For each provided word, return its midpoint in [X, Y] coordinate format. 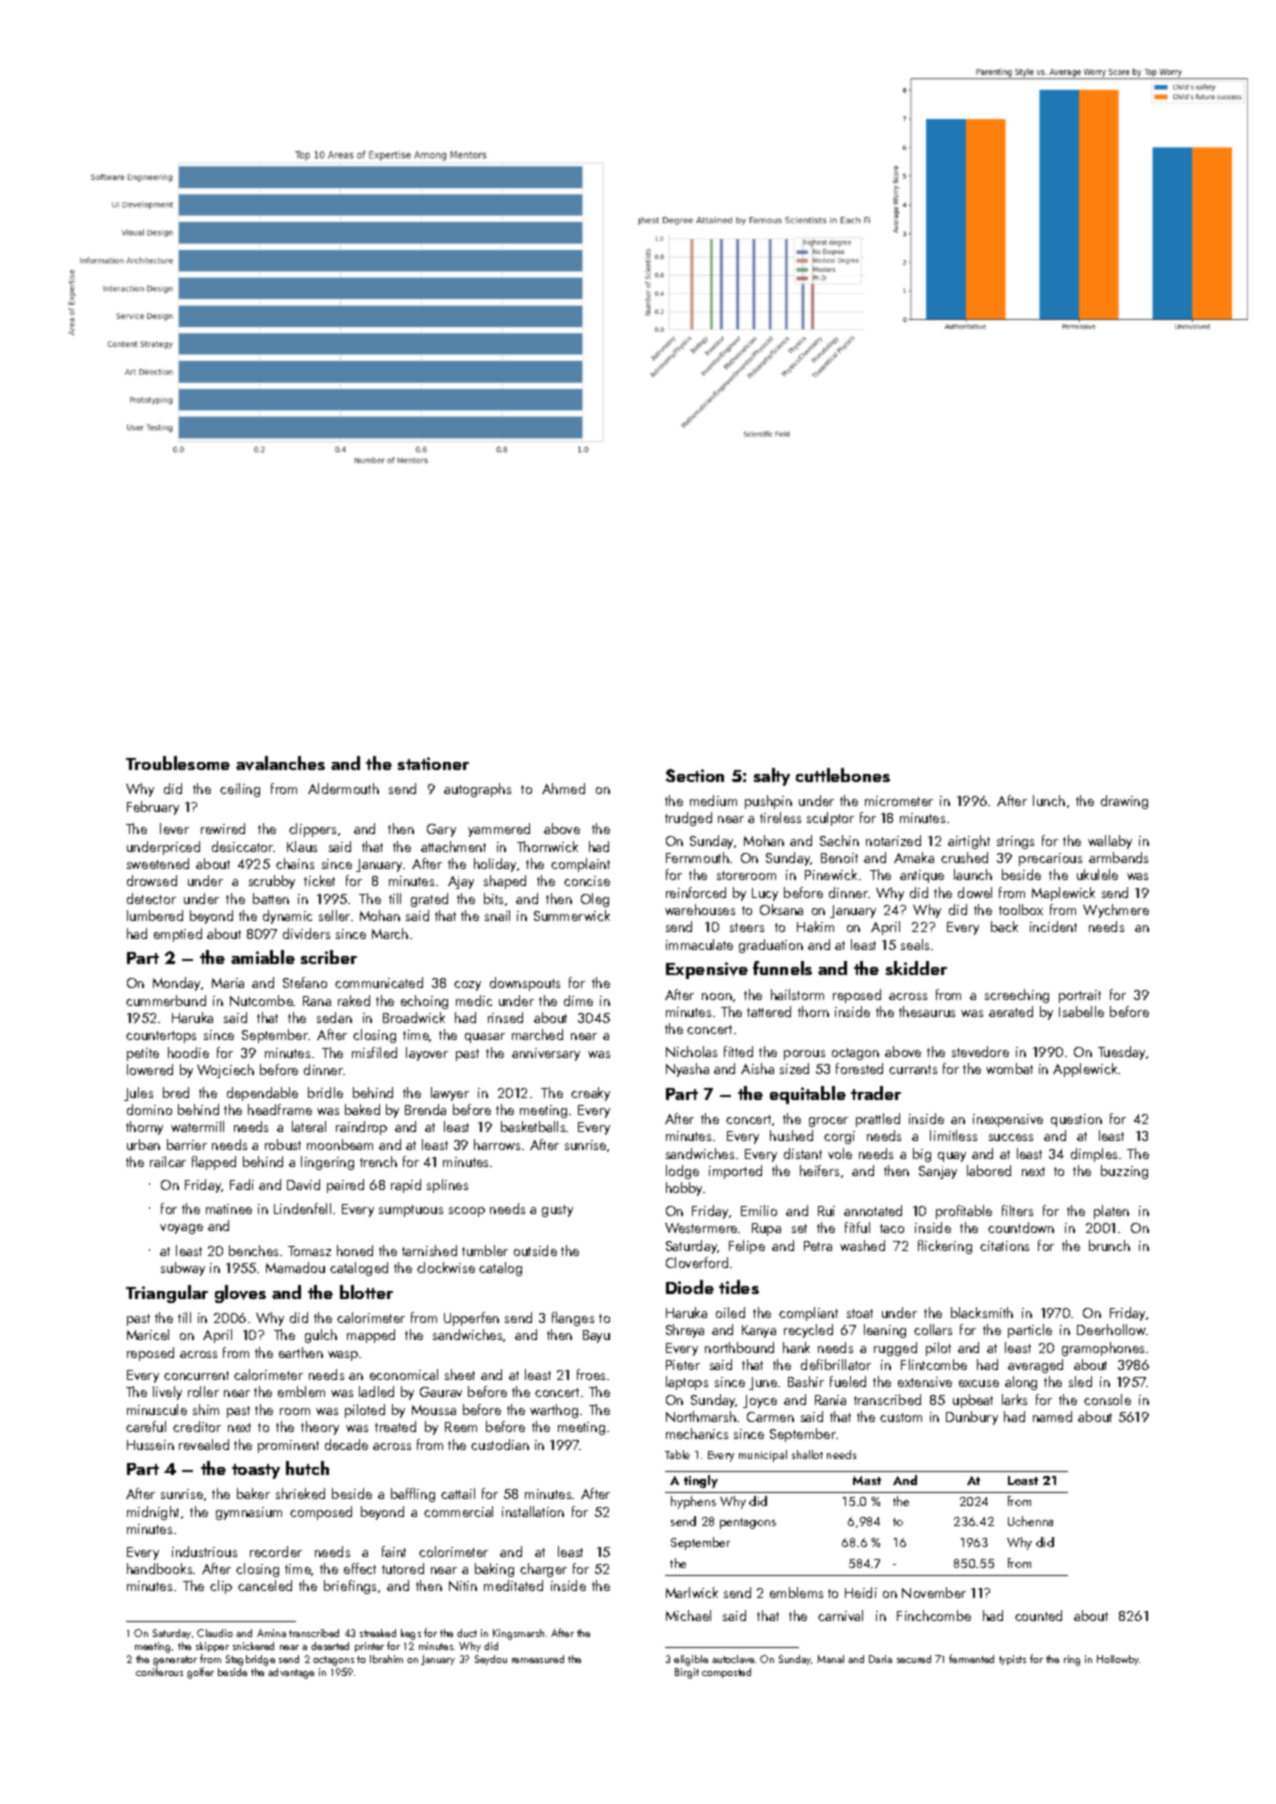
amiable [263, 957]
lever [174, 828]
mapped [371, 1336]
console [1107, 1399]
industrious [204, 1551]
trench [378, 1161]
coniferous [159, 1671]
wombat [1009, 1068]
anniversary [546, 1054]
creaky [590, 1094]
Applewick [1085, 1070]
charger [543, 1570]
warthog [554, 1411]
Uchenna [1030, 1521]
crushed [964, 857]
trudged [688, 819]
